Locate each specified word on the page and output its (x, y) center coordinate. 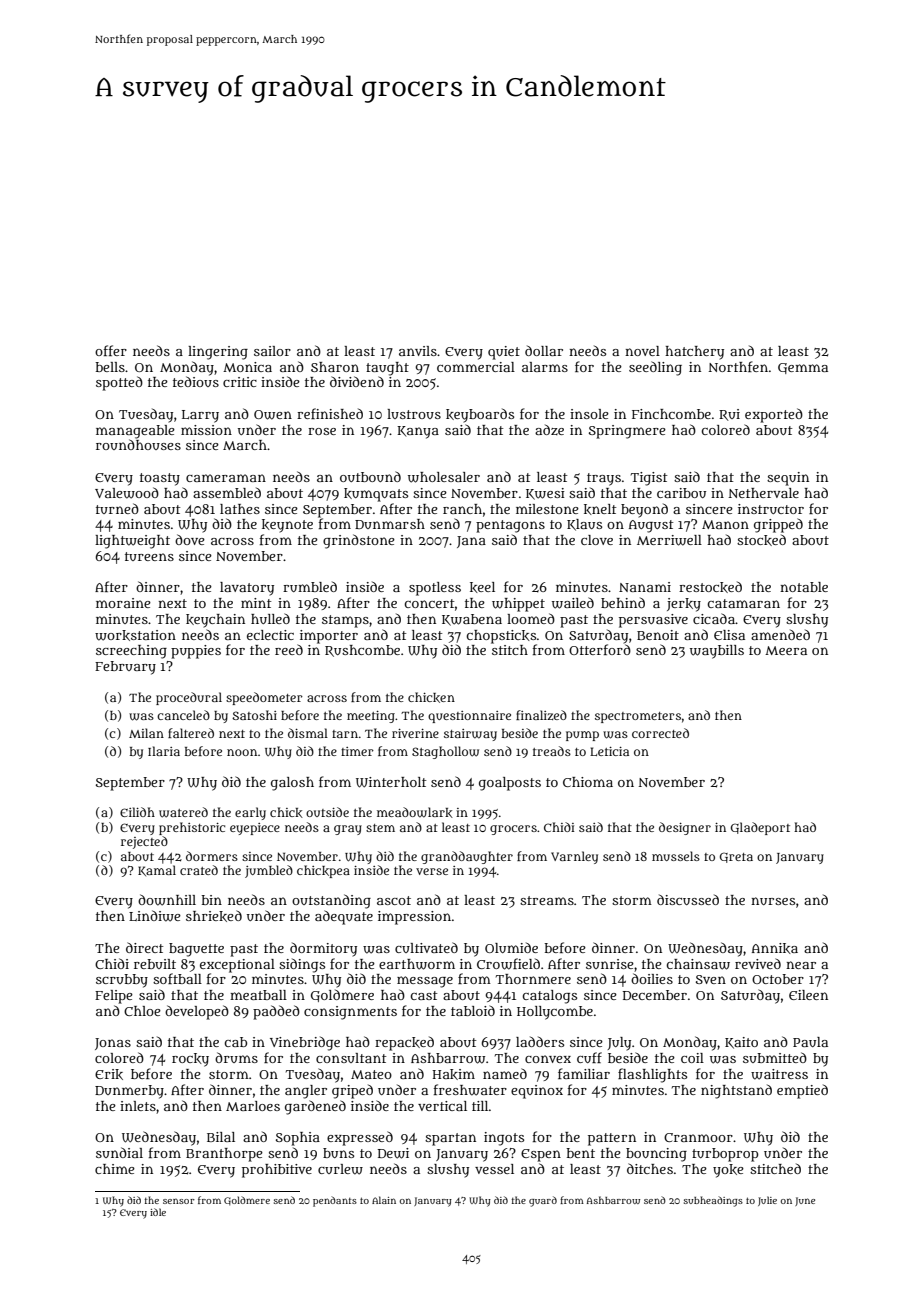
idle (158, 1212)
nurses (773, 901)
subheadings (713, 1201)
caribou (681, 493)
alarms (545, 367)
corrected (660, 733)
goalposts (510, 784)
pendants (335, 1201)
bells (110, 367)
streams (547, 900)
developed (197, 1012)
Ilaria (164, 751)
